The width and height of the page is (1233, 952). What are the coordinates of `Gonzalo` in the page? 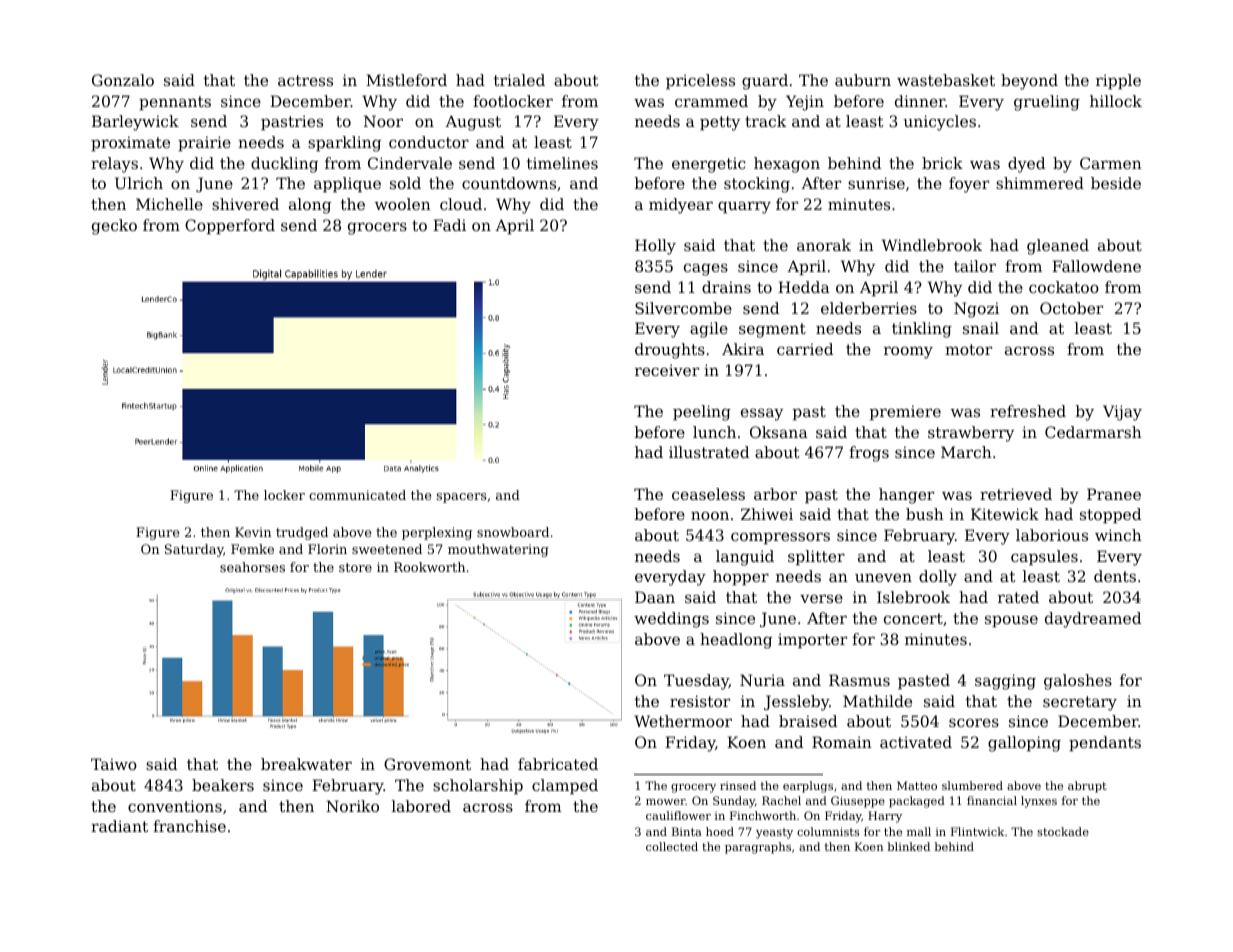 It's located at (123, 80).
